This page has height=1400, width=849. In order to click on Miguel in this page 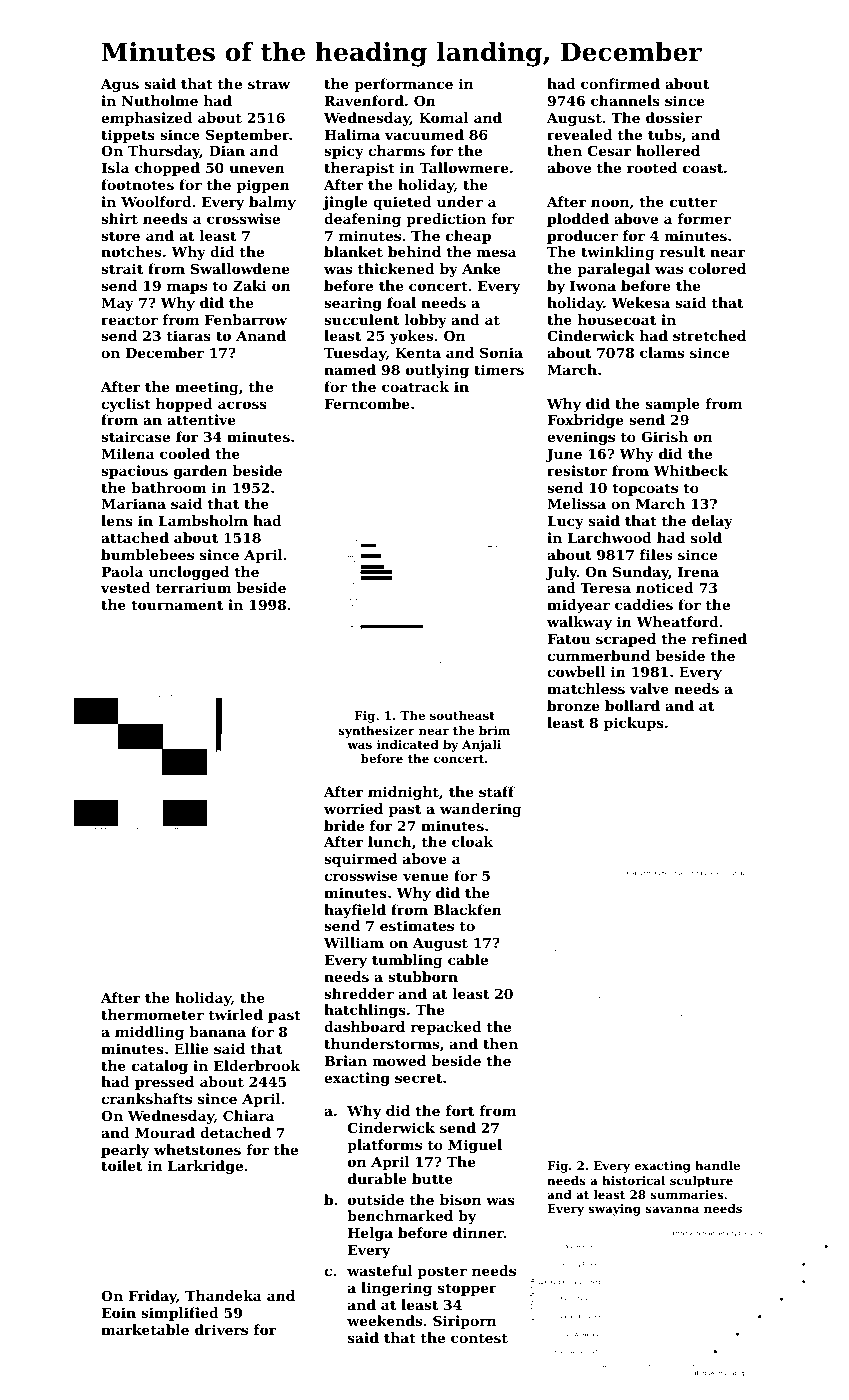, I will do `click(475, 1146)`.
